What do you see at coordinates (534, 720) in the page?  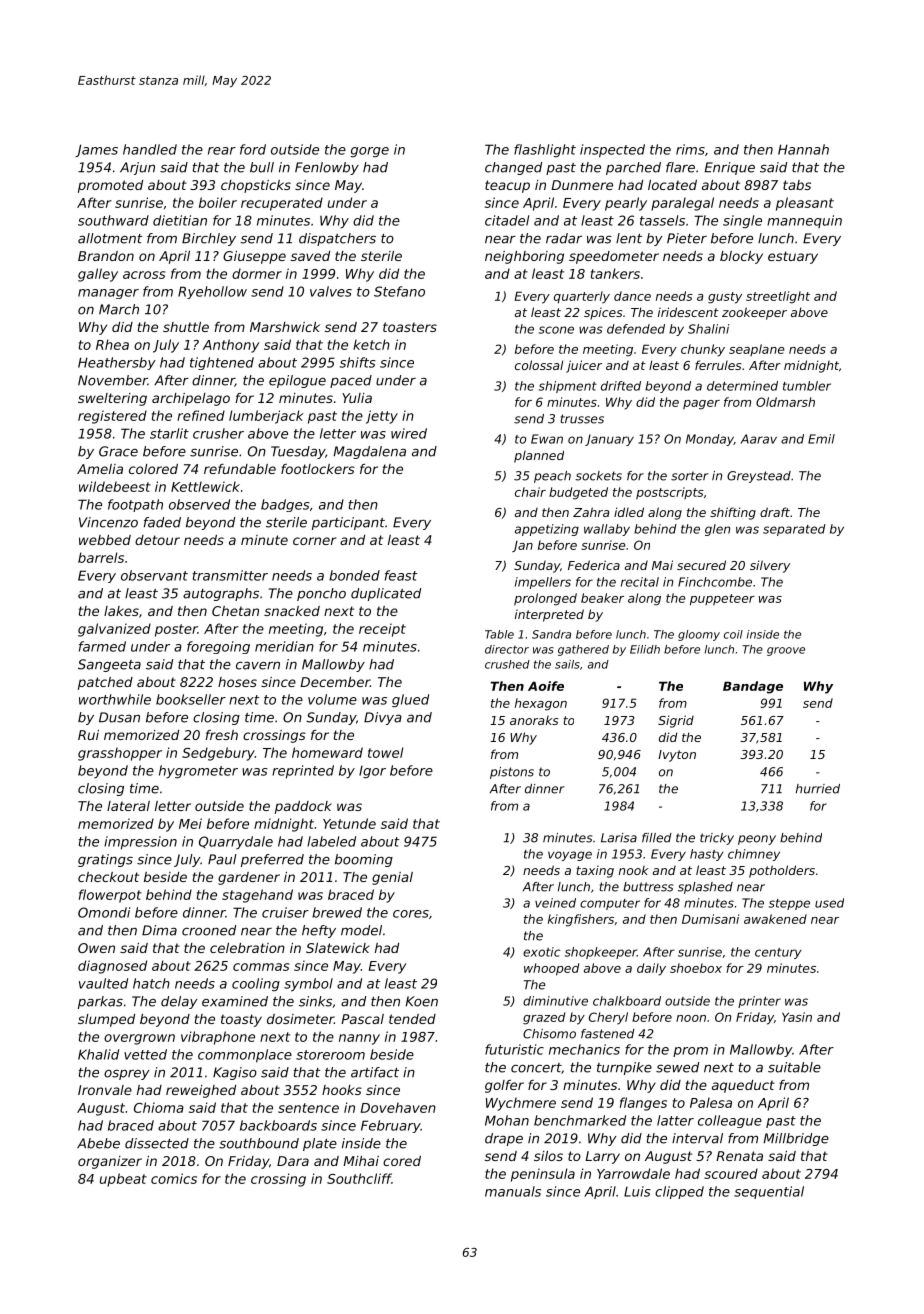 I see `anoraks` at bounding box center [534, 720].
